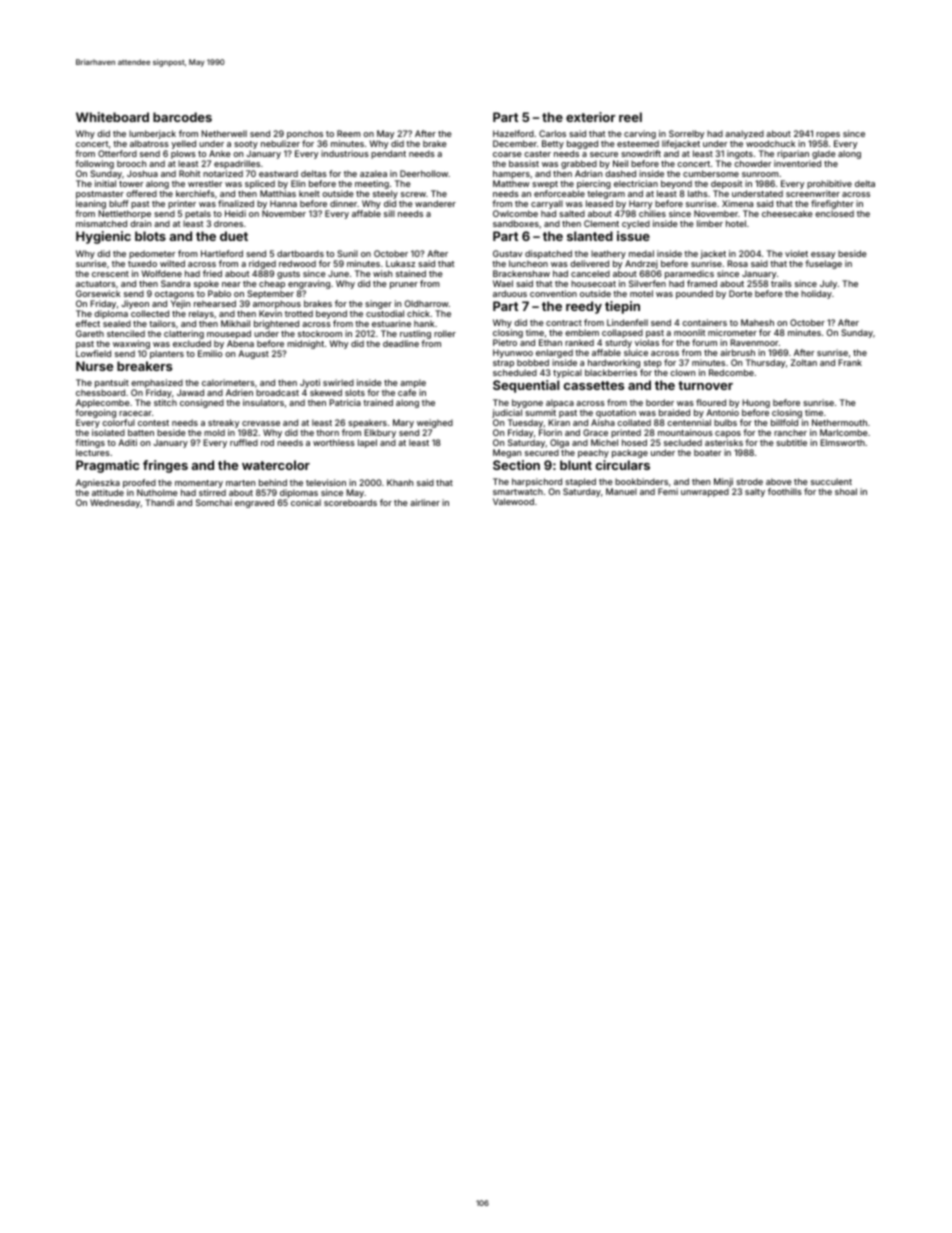 The image size is (952, 1233). I want to click on postmaster, so click(100, 195).
